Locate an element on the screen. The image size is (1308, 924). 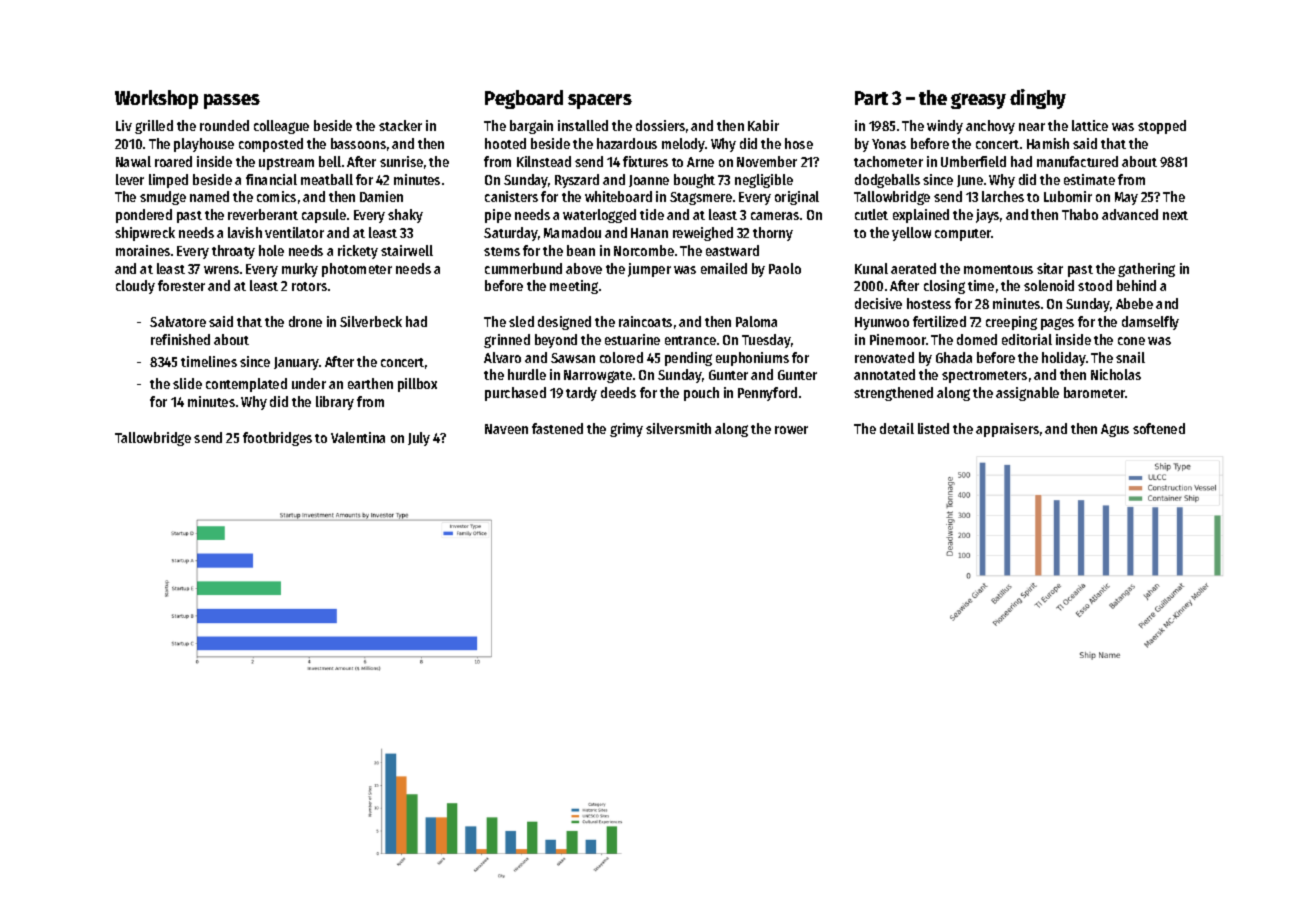
murky is located at coordinates (300, 270).
